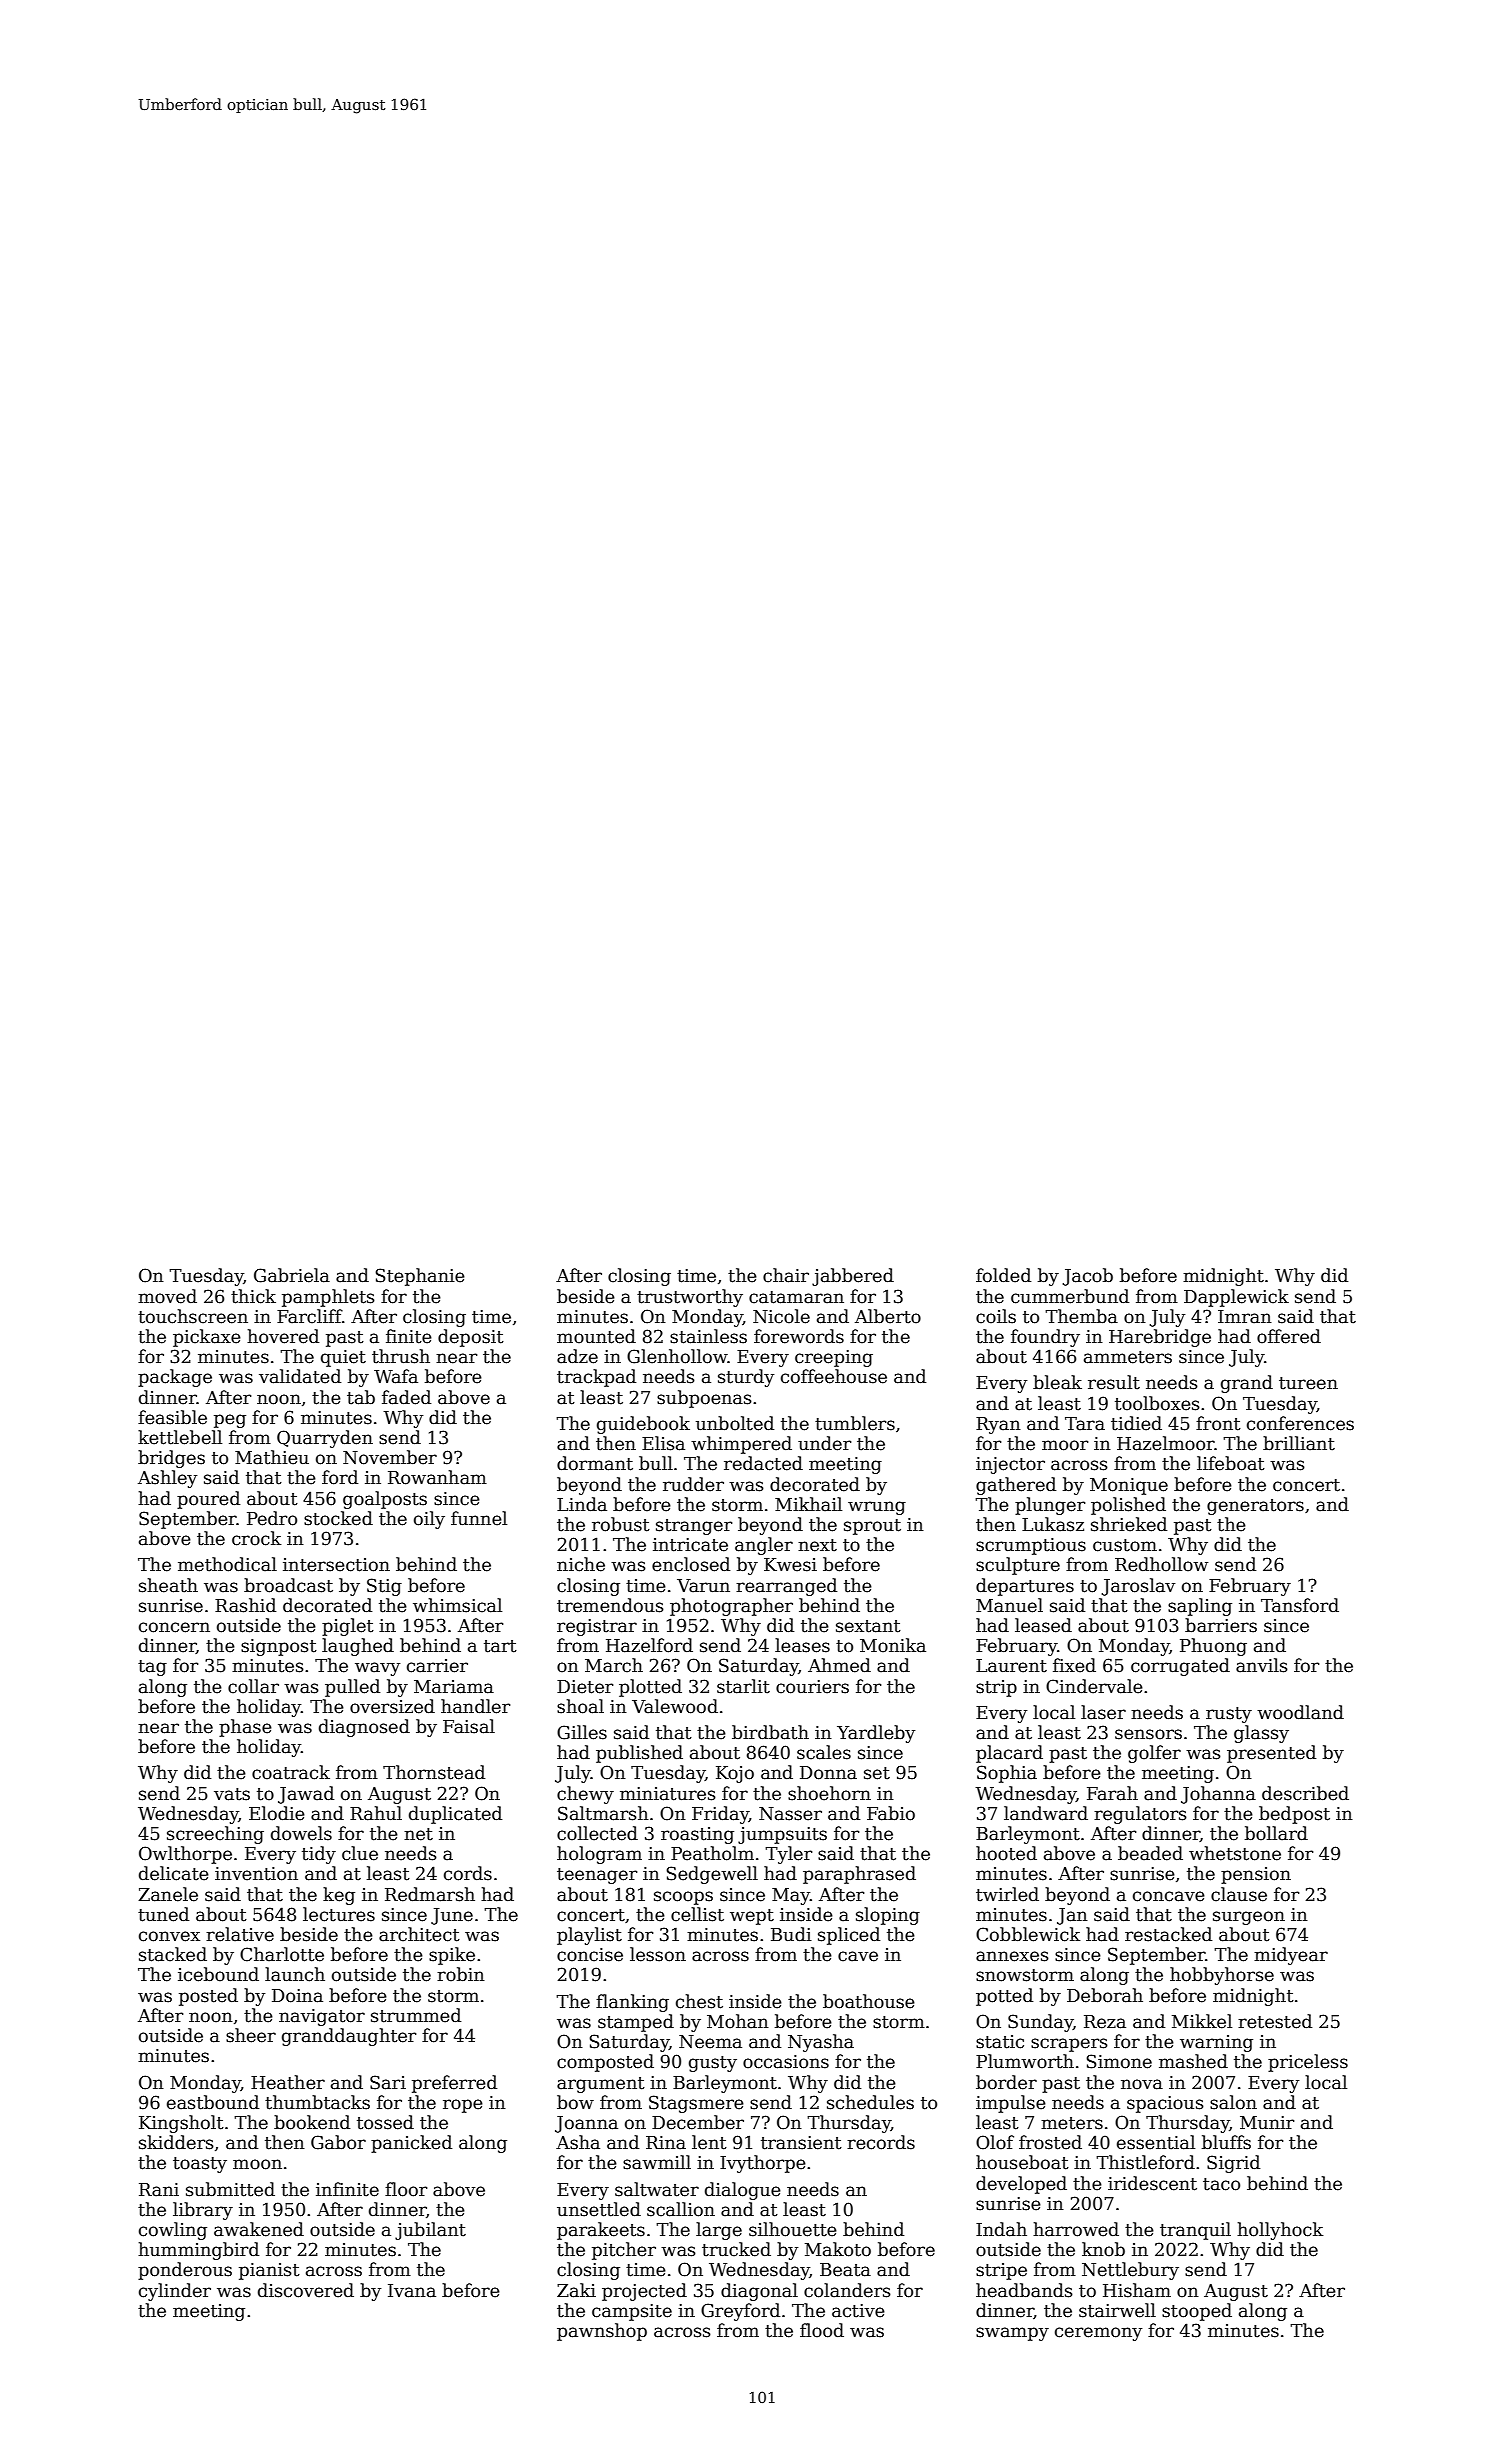 The height and width of the screenshot is (2464, 1496). I want to click on shrieked, so click(1129, 1524).
